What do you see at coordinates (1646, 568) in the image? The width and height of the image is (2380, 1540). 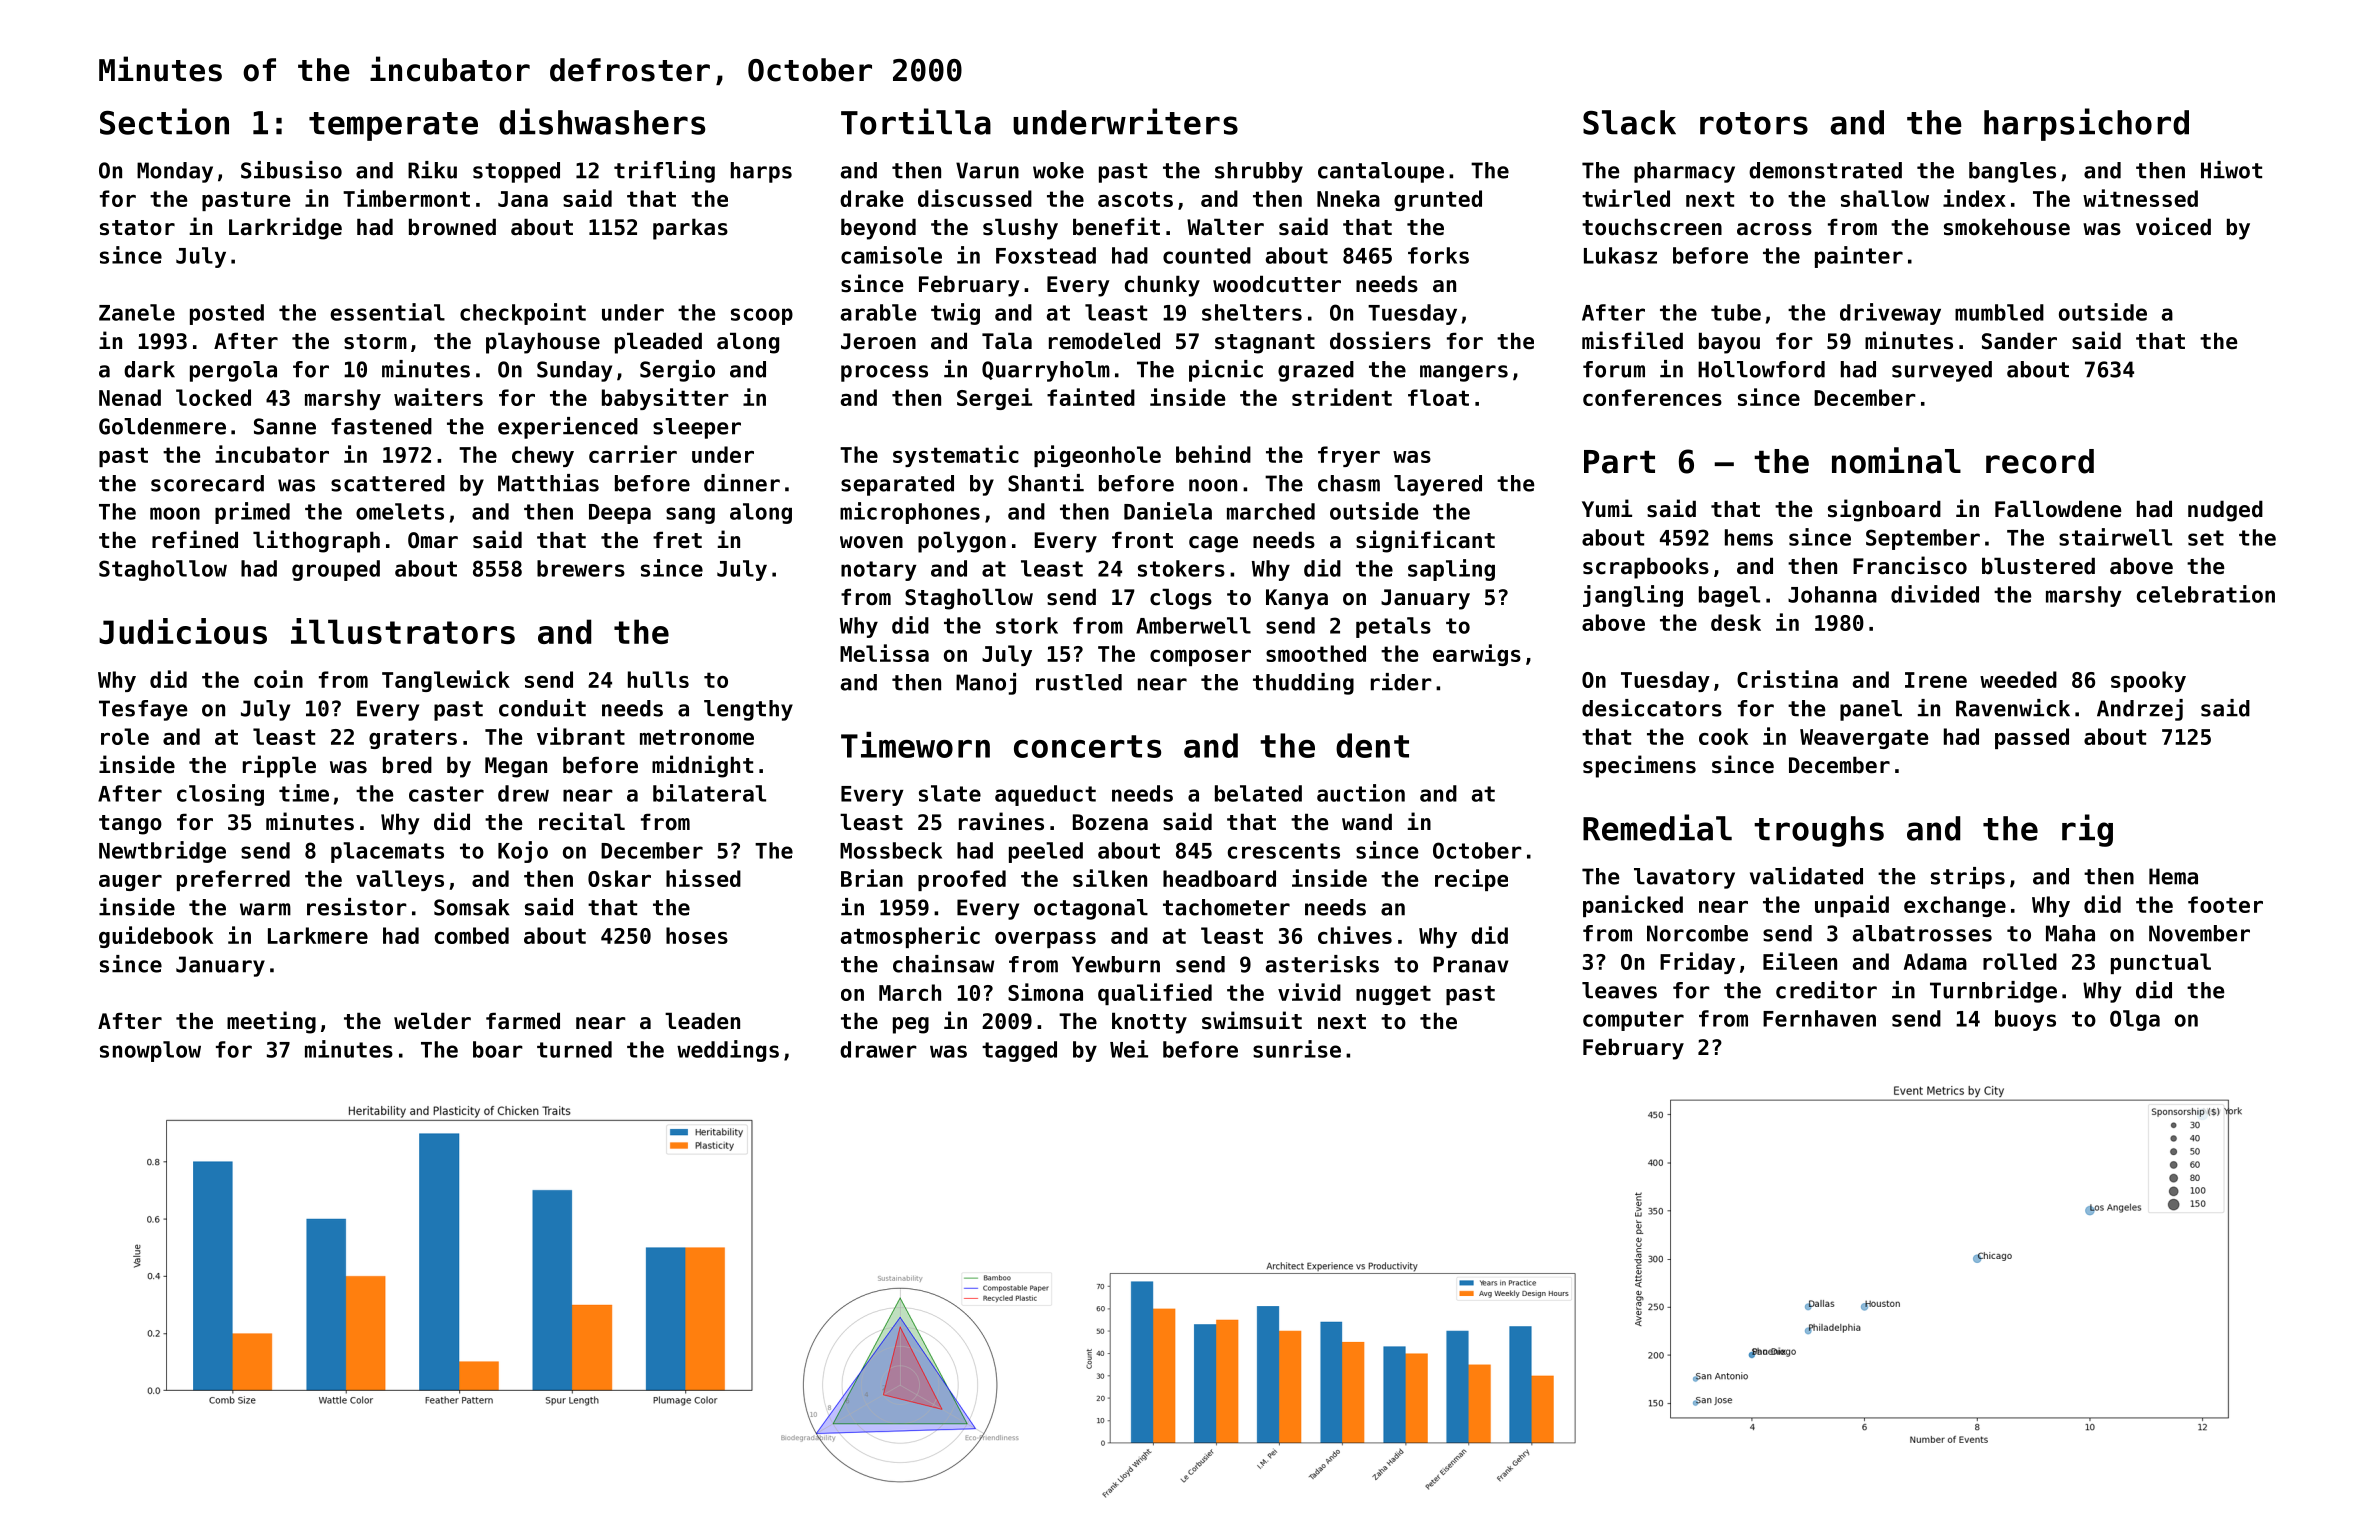 I see `scrapbooks` at bounding box center [1646, 568].
